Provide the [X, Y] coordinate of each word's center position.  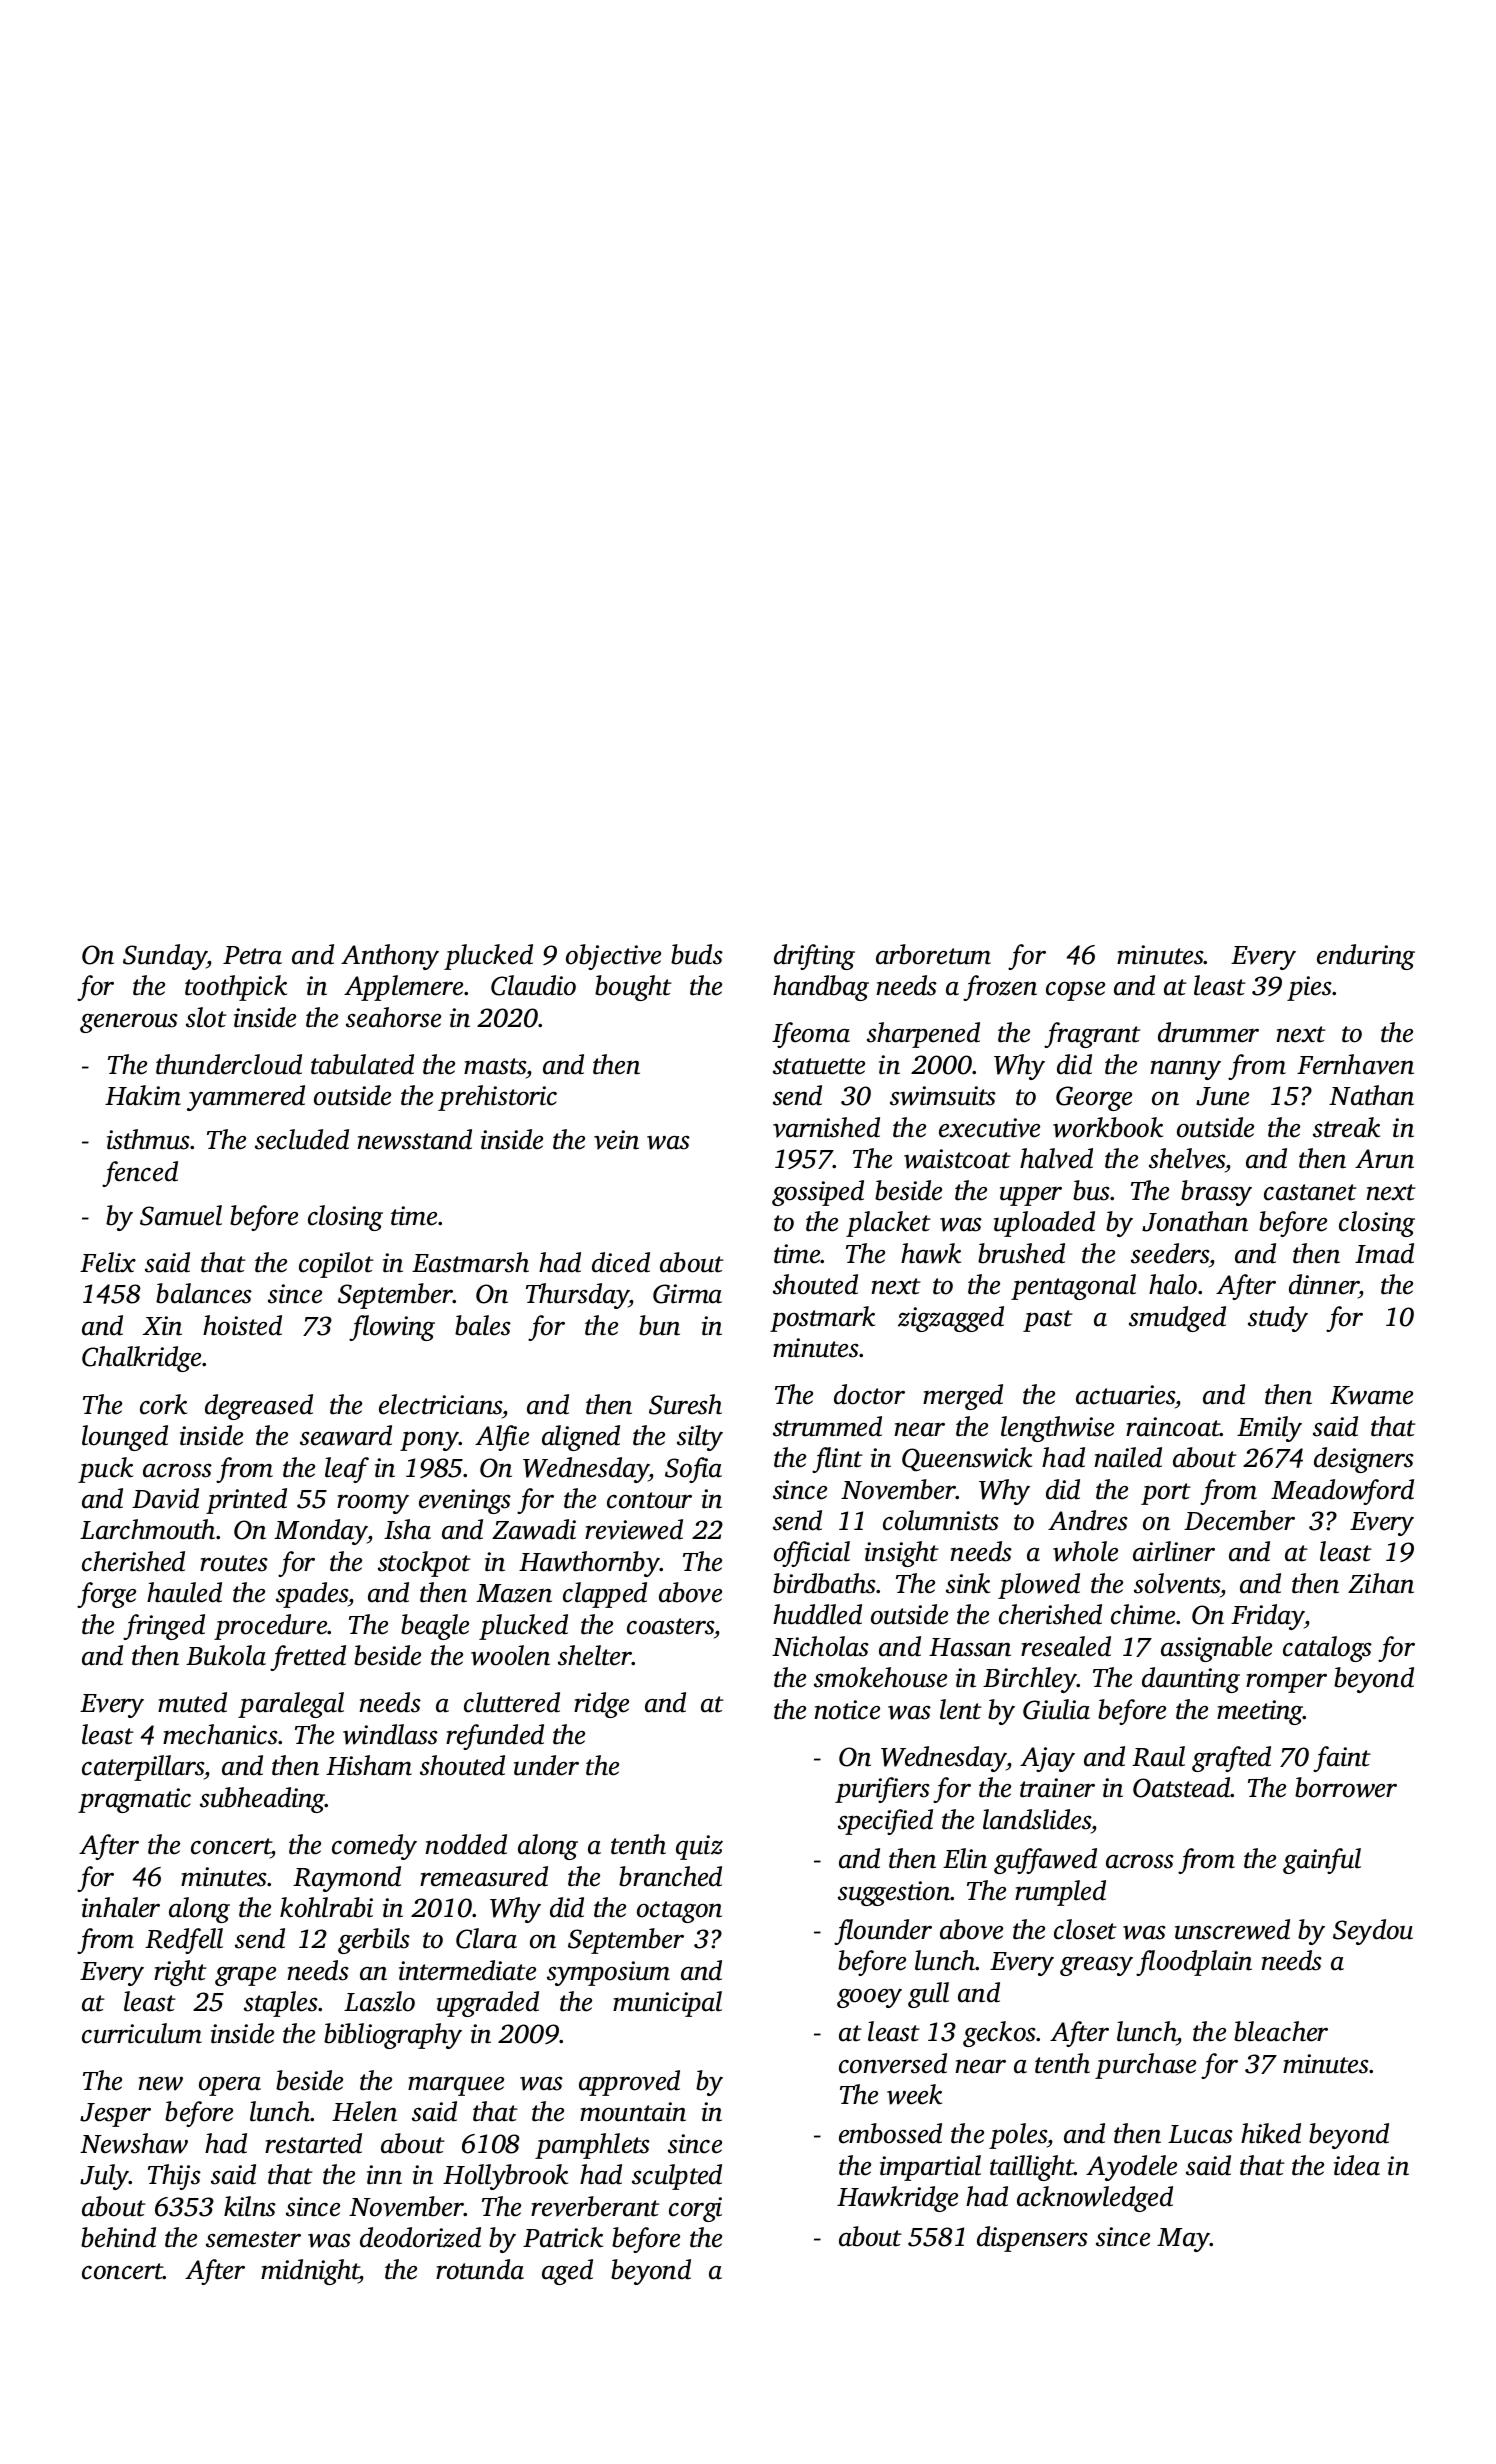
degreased [259, 1407]
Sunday [165, 957]
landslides [1037, 1819]
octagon [679, 1912]
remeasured [484, 1876]
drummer [1208, 1032]
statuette [819, 1066]
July [104, 2177]
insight [902, 1554]
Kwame [1371, 1395]
